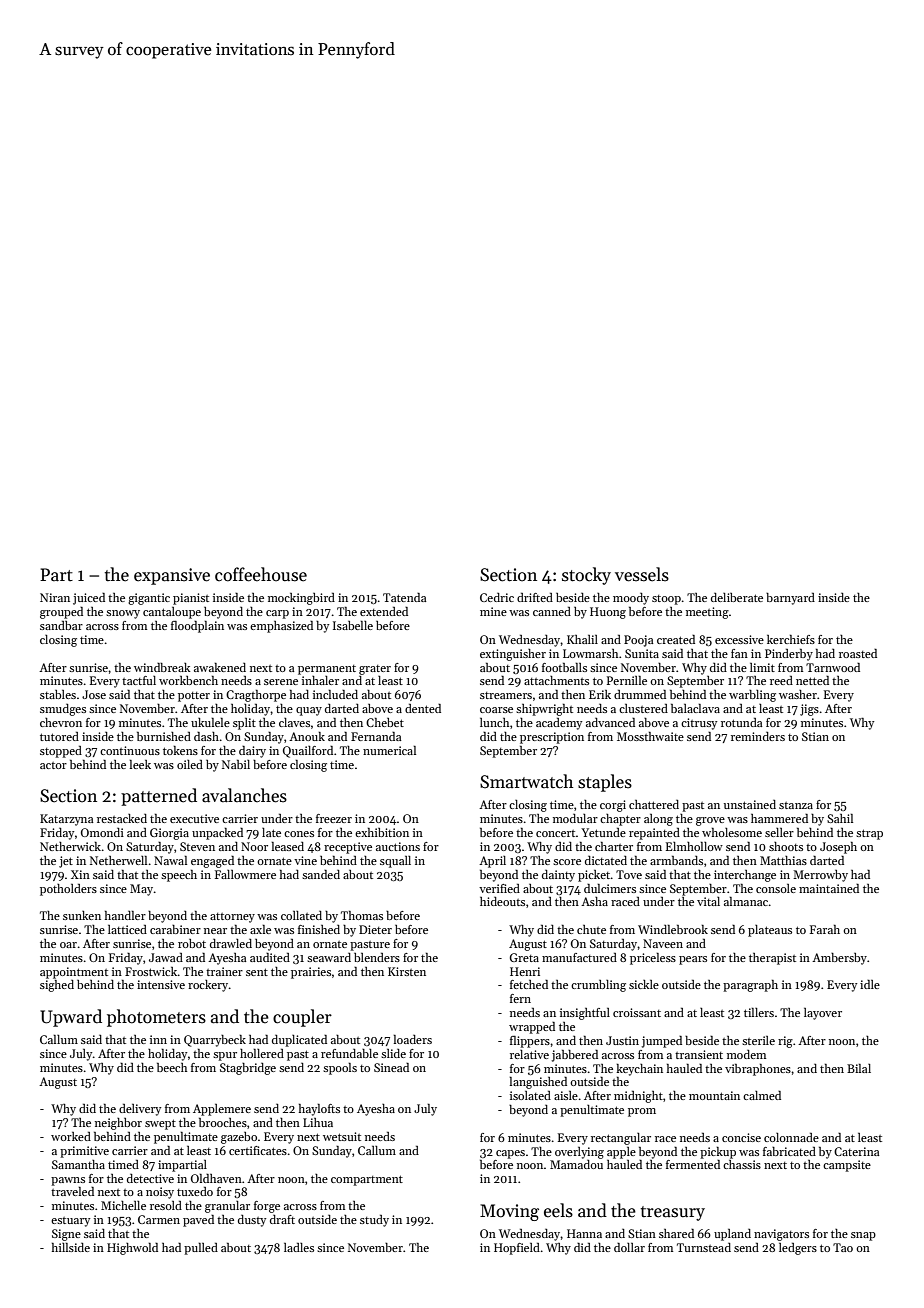 The height and width of the page is (1308, 924). Describe the element at coordinates (256, 696) in the page. I see `Cragthorpe` at that location.
